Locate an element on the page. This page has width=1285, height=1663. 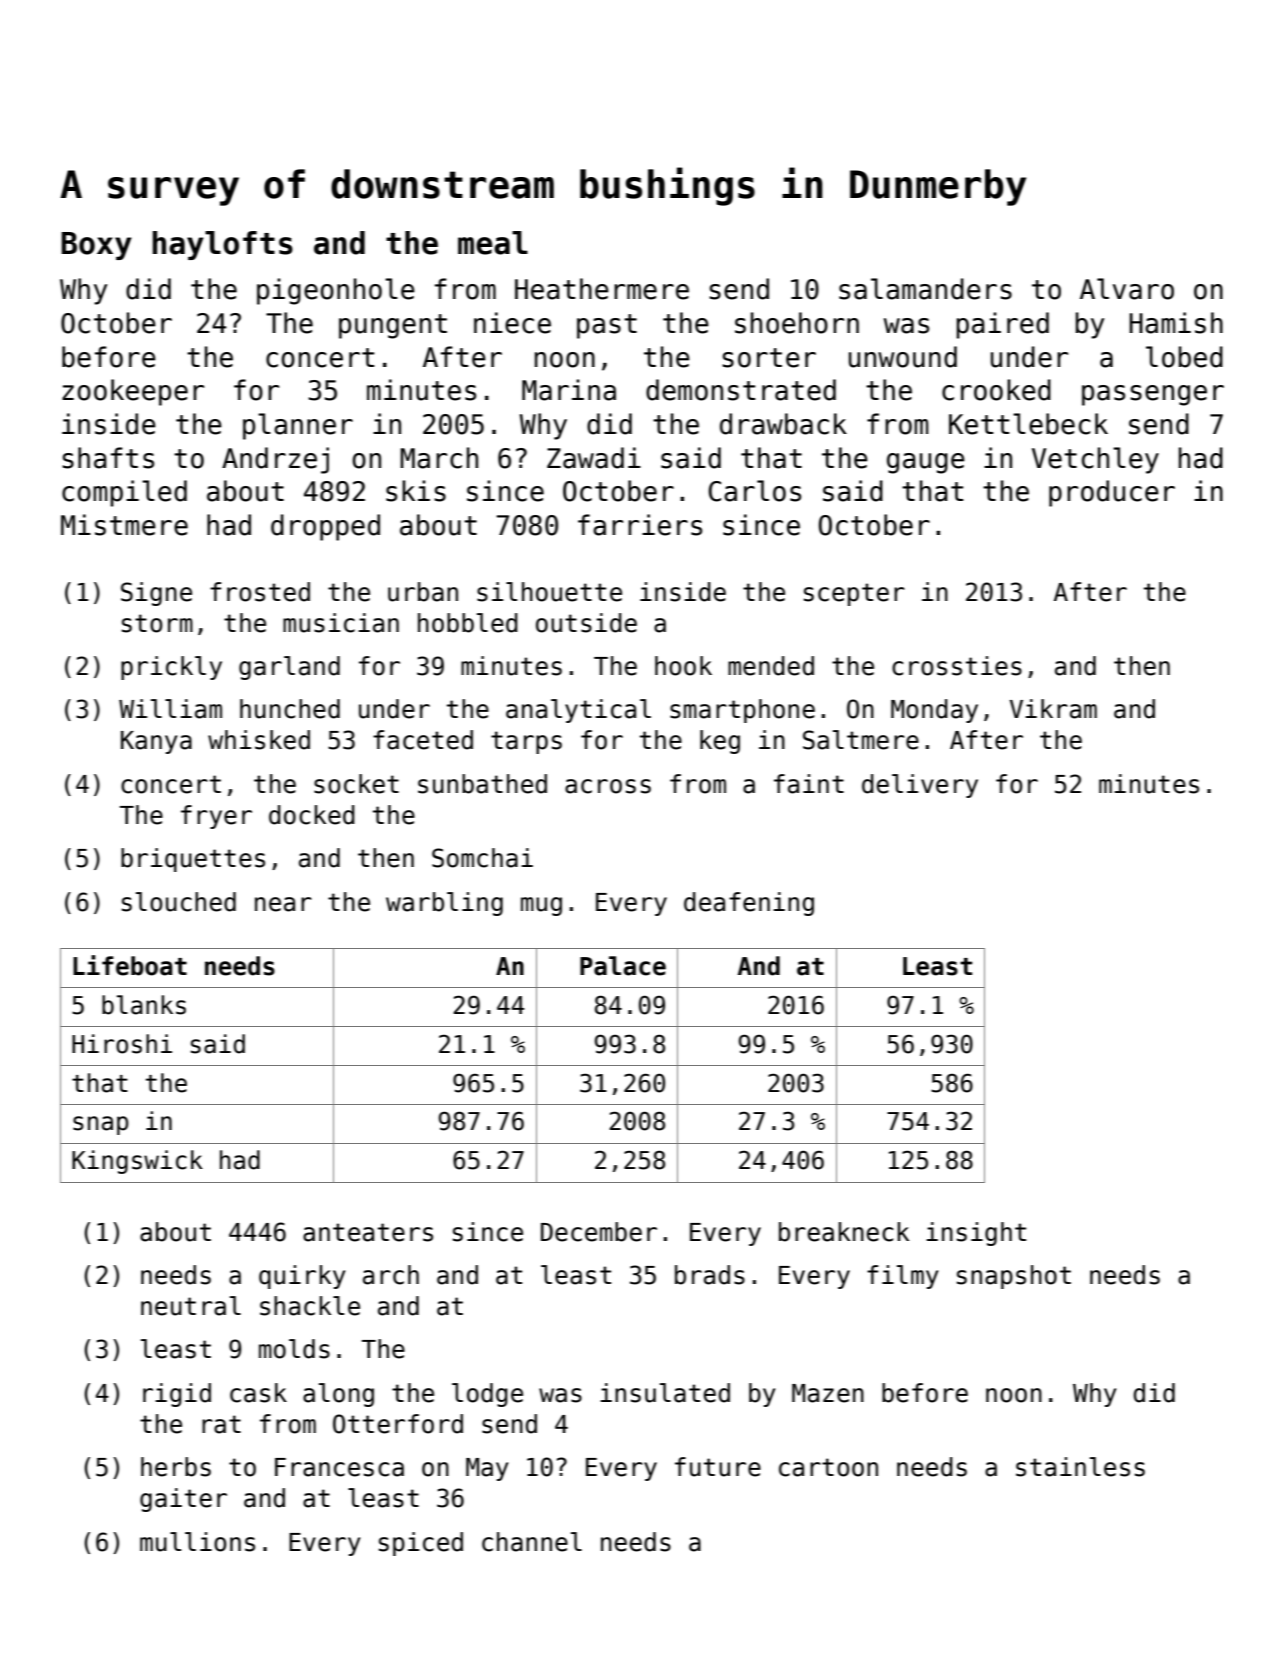
cartoon is located at coordinates (828, 1467).
